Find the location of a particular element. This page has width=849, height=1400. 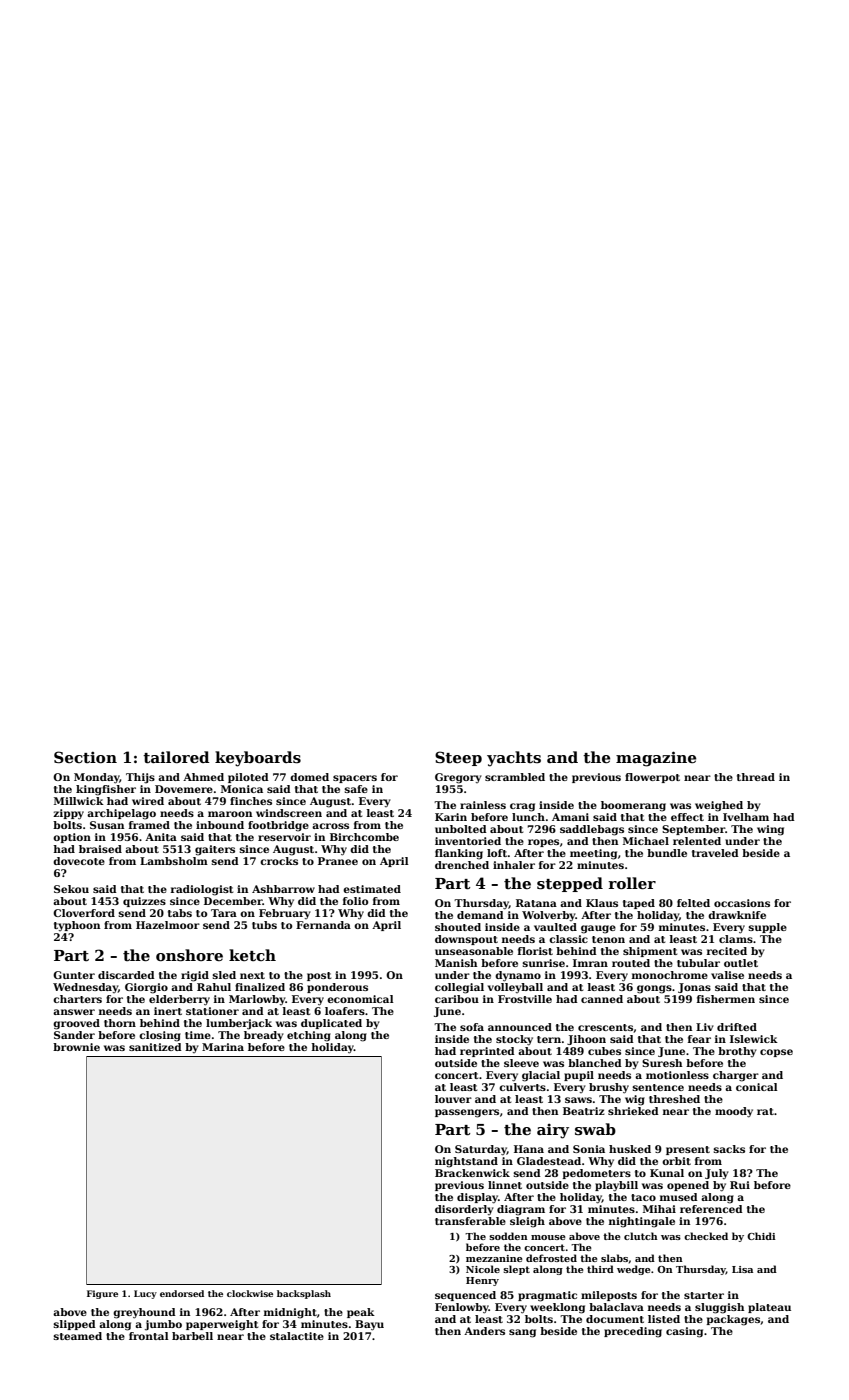

etching is located at coordinates (309, 1036).
